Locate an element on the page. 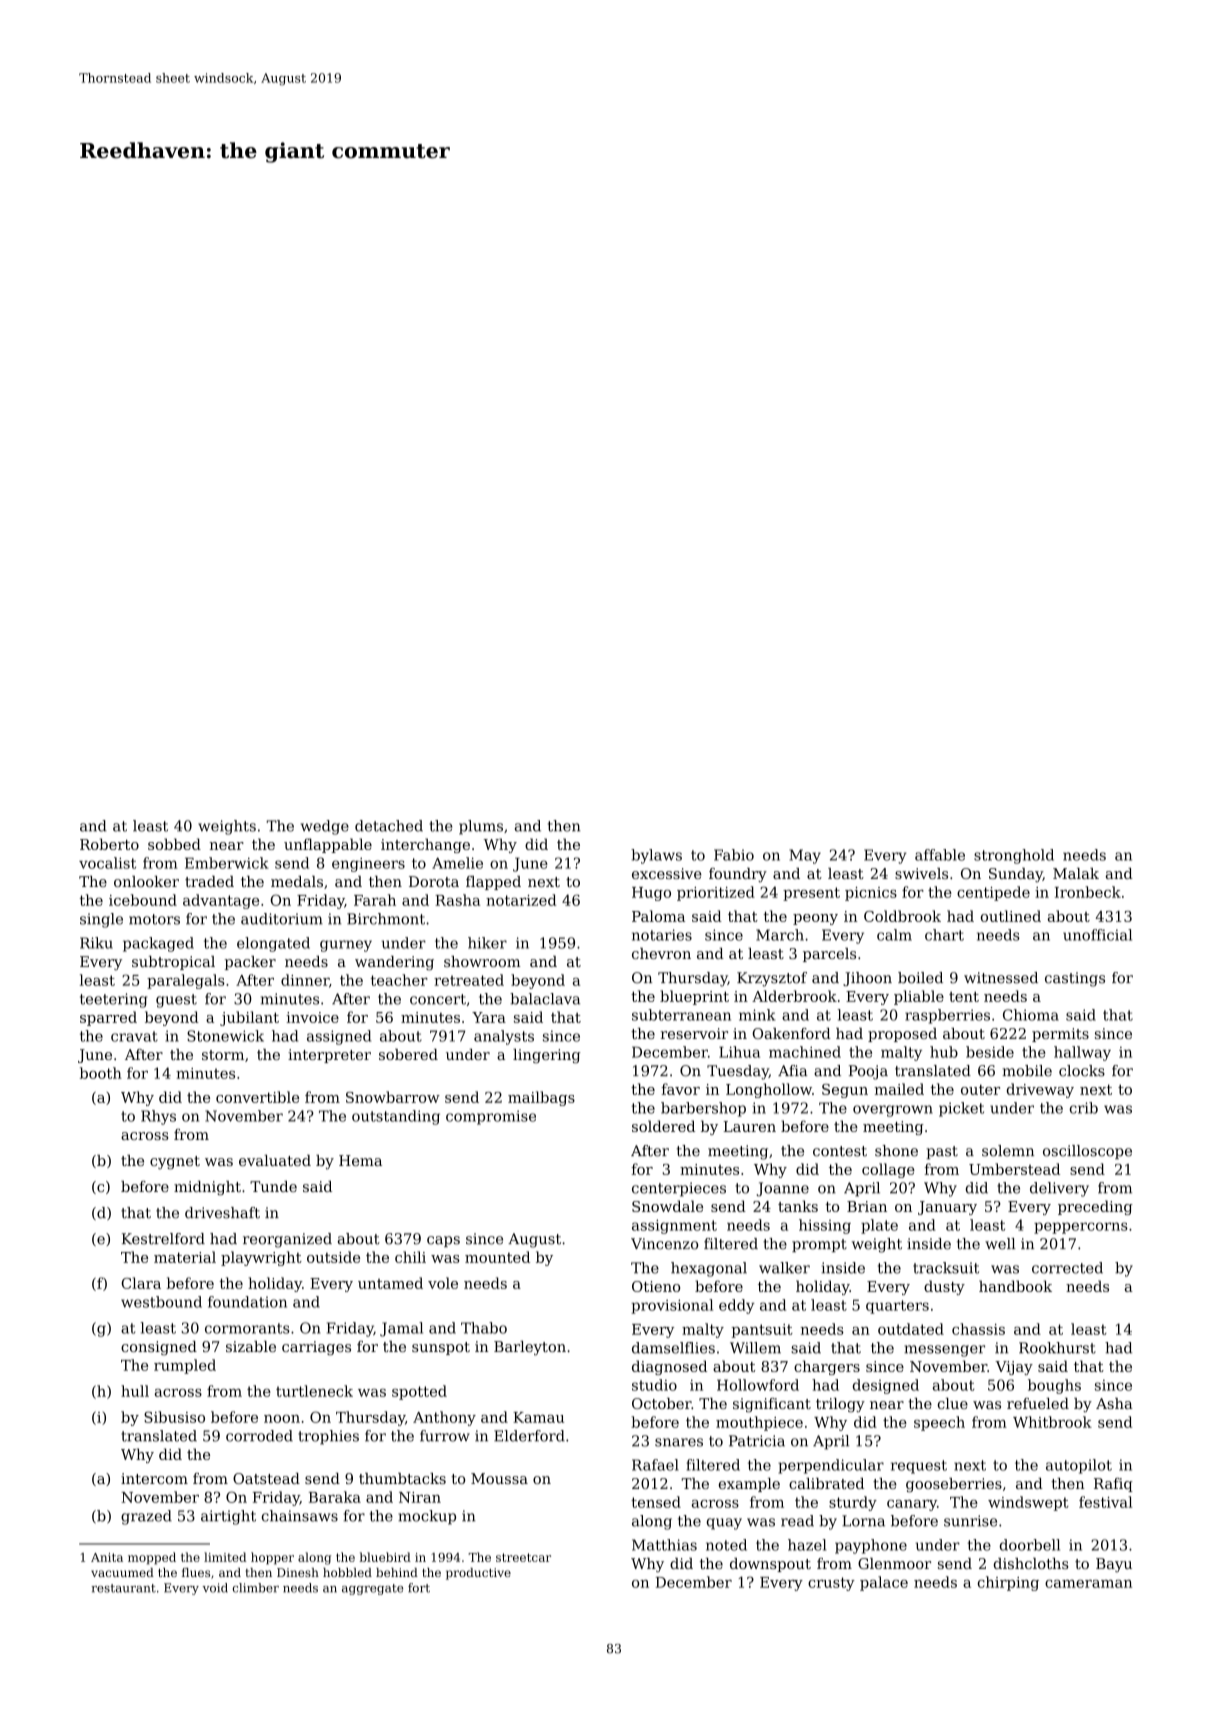 This document has height=1714, width=1212. caps is located at coordinates (443, 1241).
